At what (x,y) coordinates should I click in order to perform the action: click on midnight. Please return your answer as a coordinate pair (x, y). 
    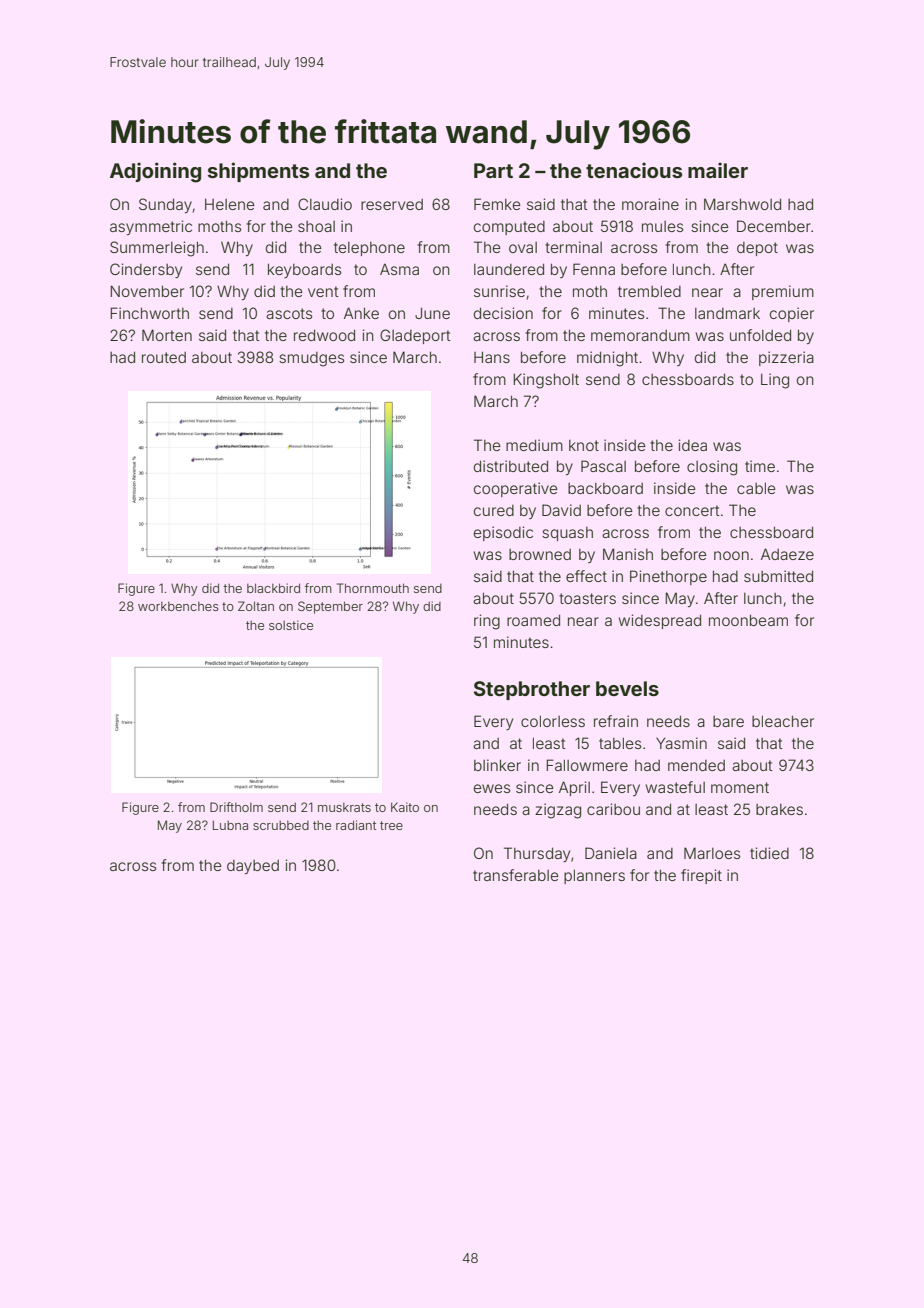
    Looking at the image, I should click on (607, 359).
